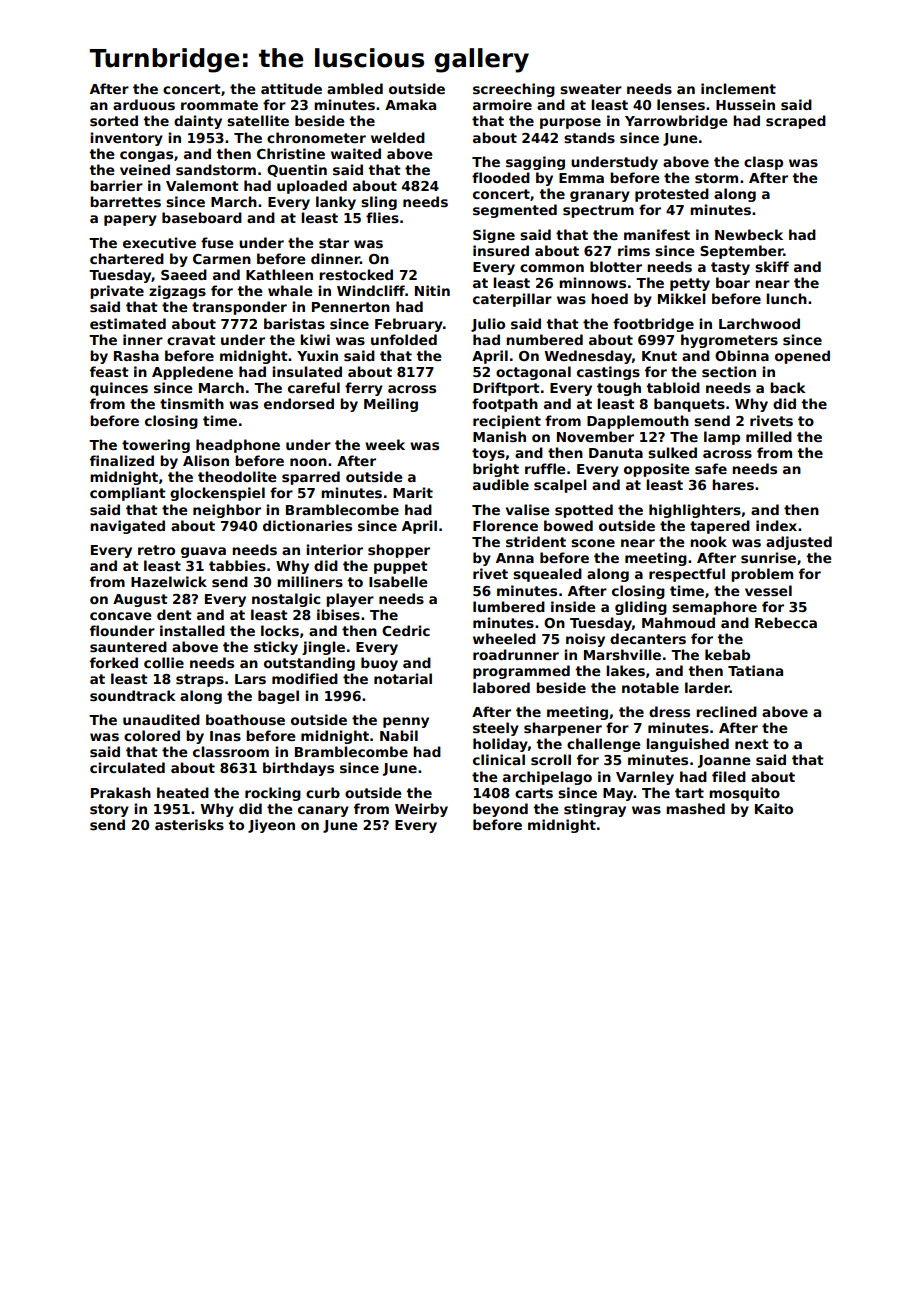 The width and height of the screenshot is (924, 1308). What do you see at coordinates (271, 826) in the screenshot?
I see `Jiyeon` at bounding box center [271, 826].
